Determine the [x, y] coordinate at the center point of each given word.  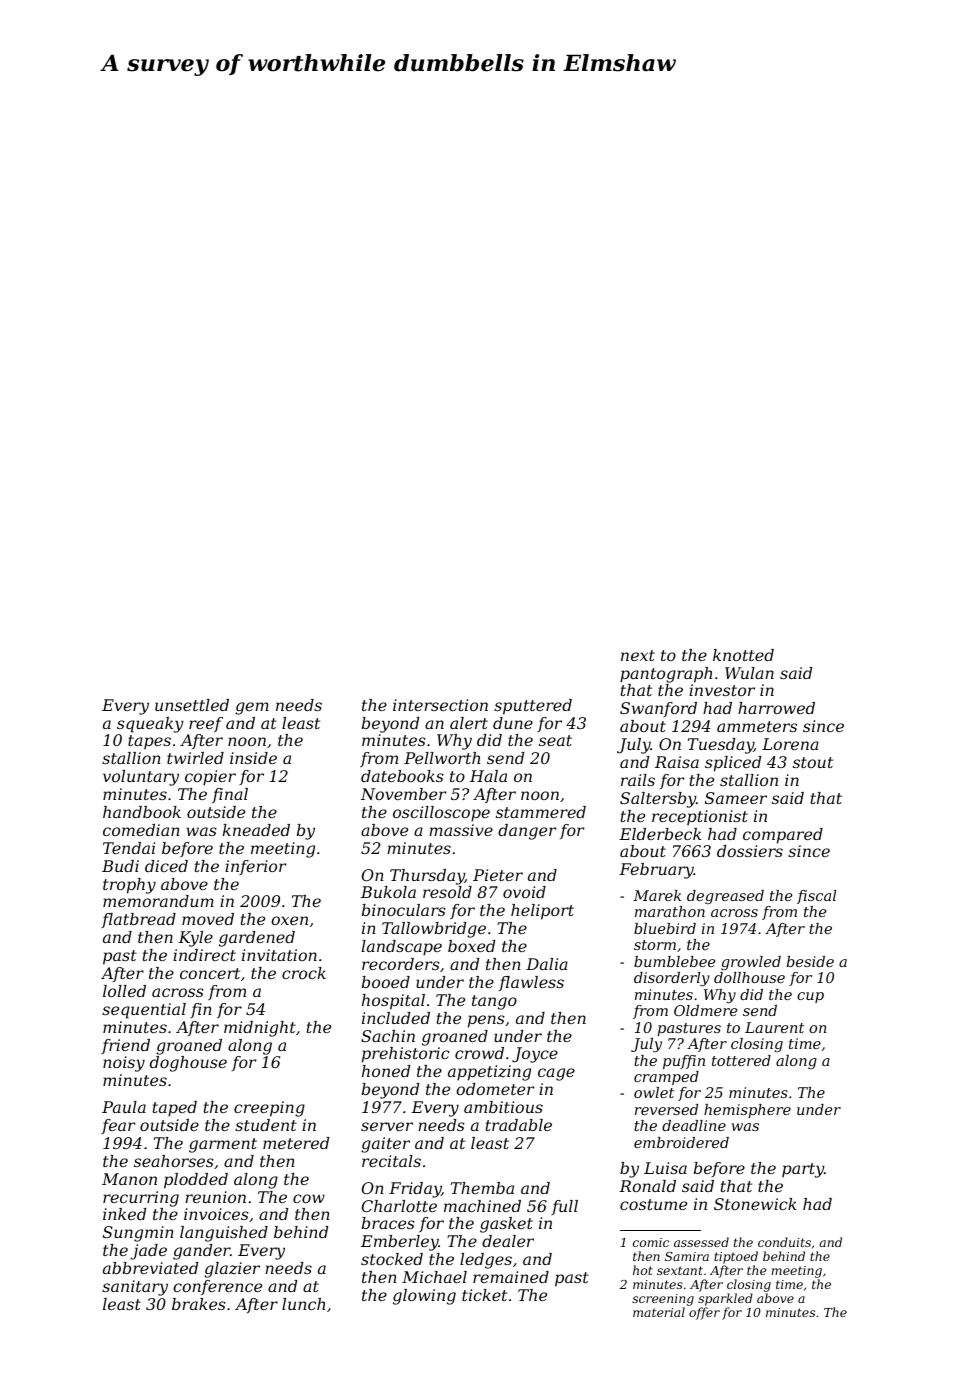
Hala [488, 776]
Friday [415, 1190]
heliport [542, 912]
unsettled [192, 705]
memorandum [158, 901]
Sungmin [138, 1234]
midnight [260, 1029]
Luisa [665, 1168]
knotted [743, 655]
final [230, 795]
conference [217, 1287]
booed [386, 982]
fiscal [816, 897]
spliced [733, 764]
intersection [440, 705]
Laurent [774, 1027]
